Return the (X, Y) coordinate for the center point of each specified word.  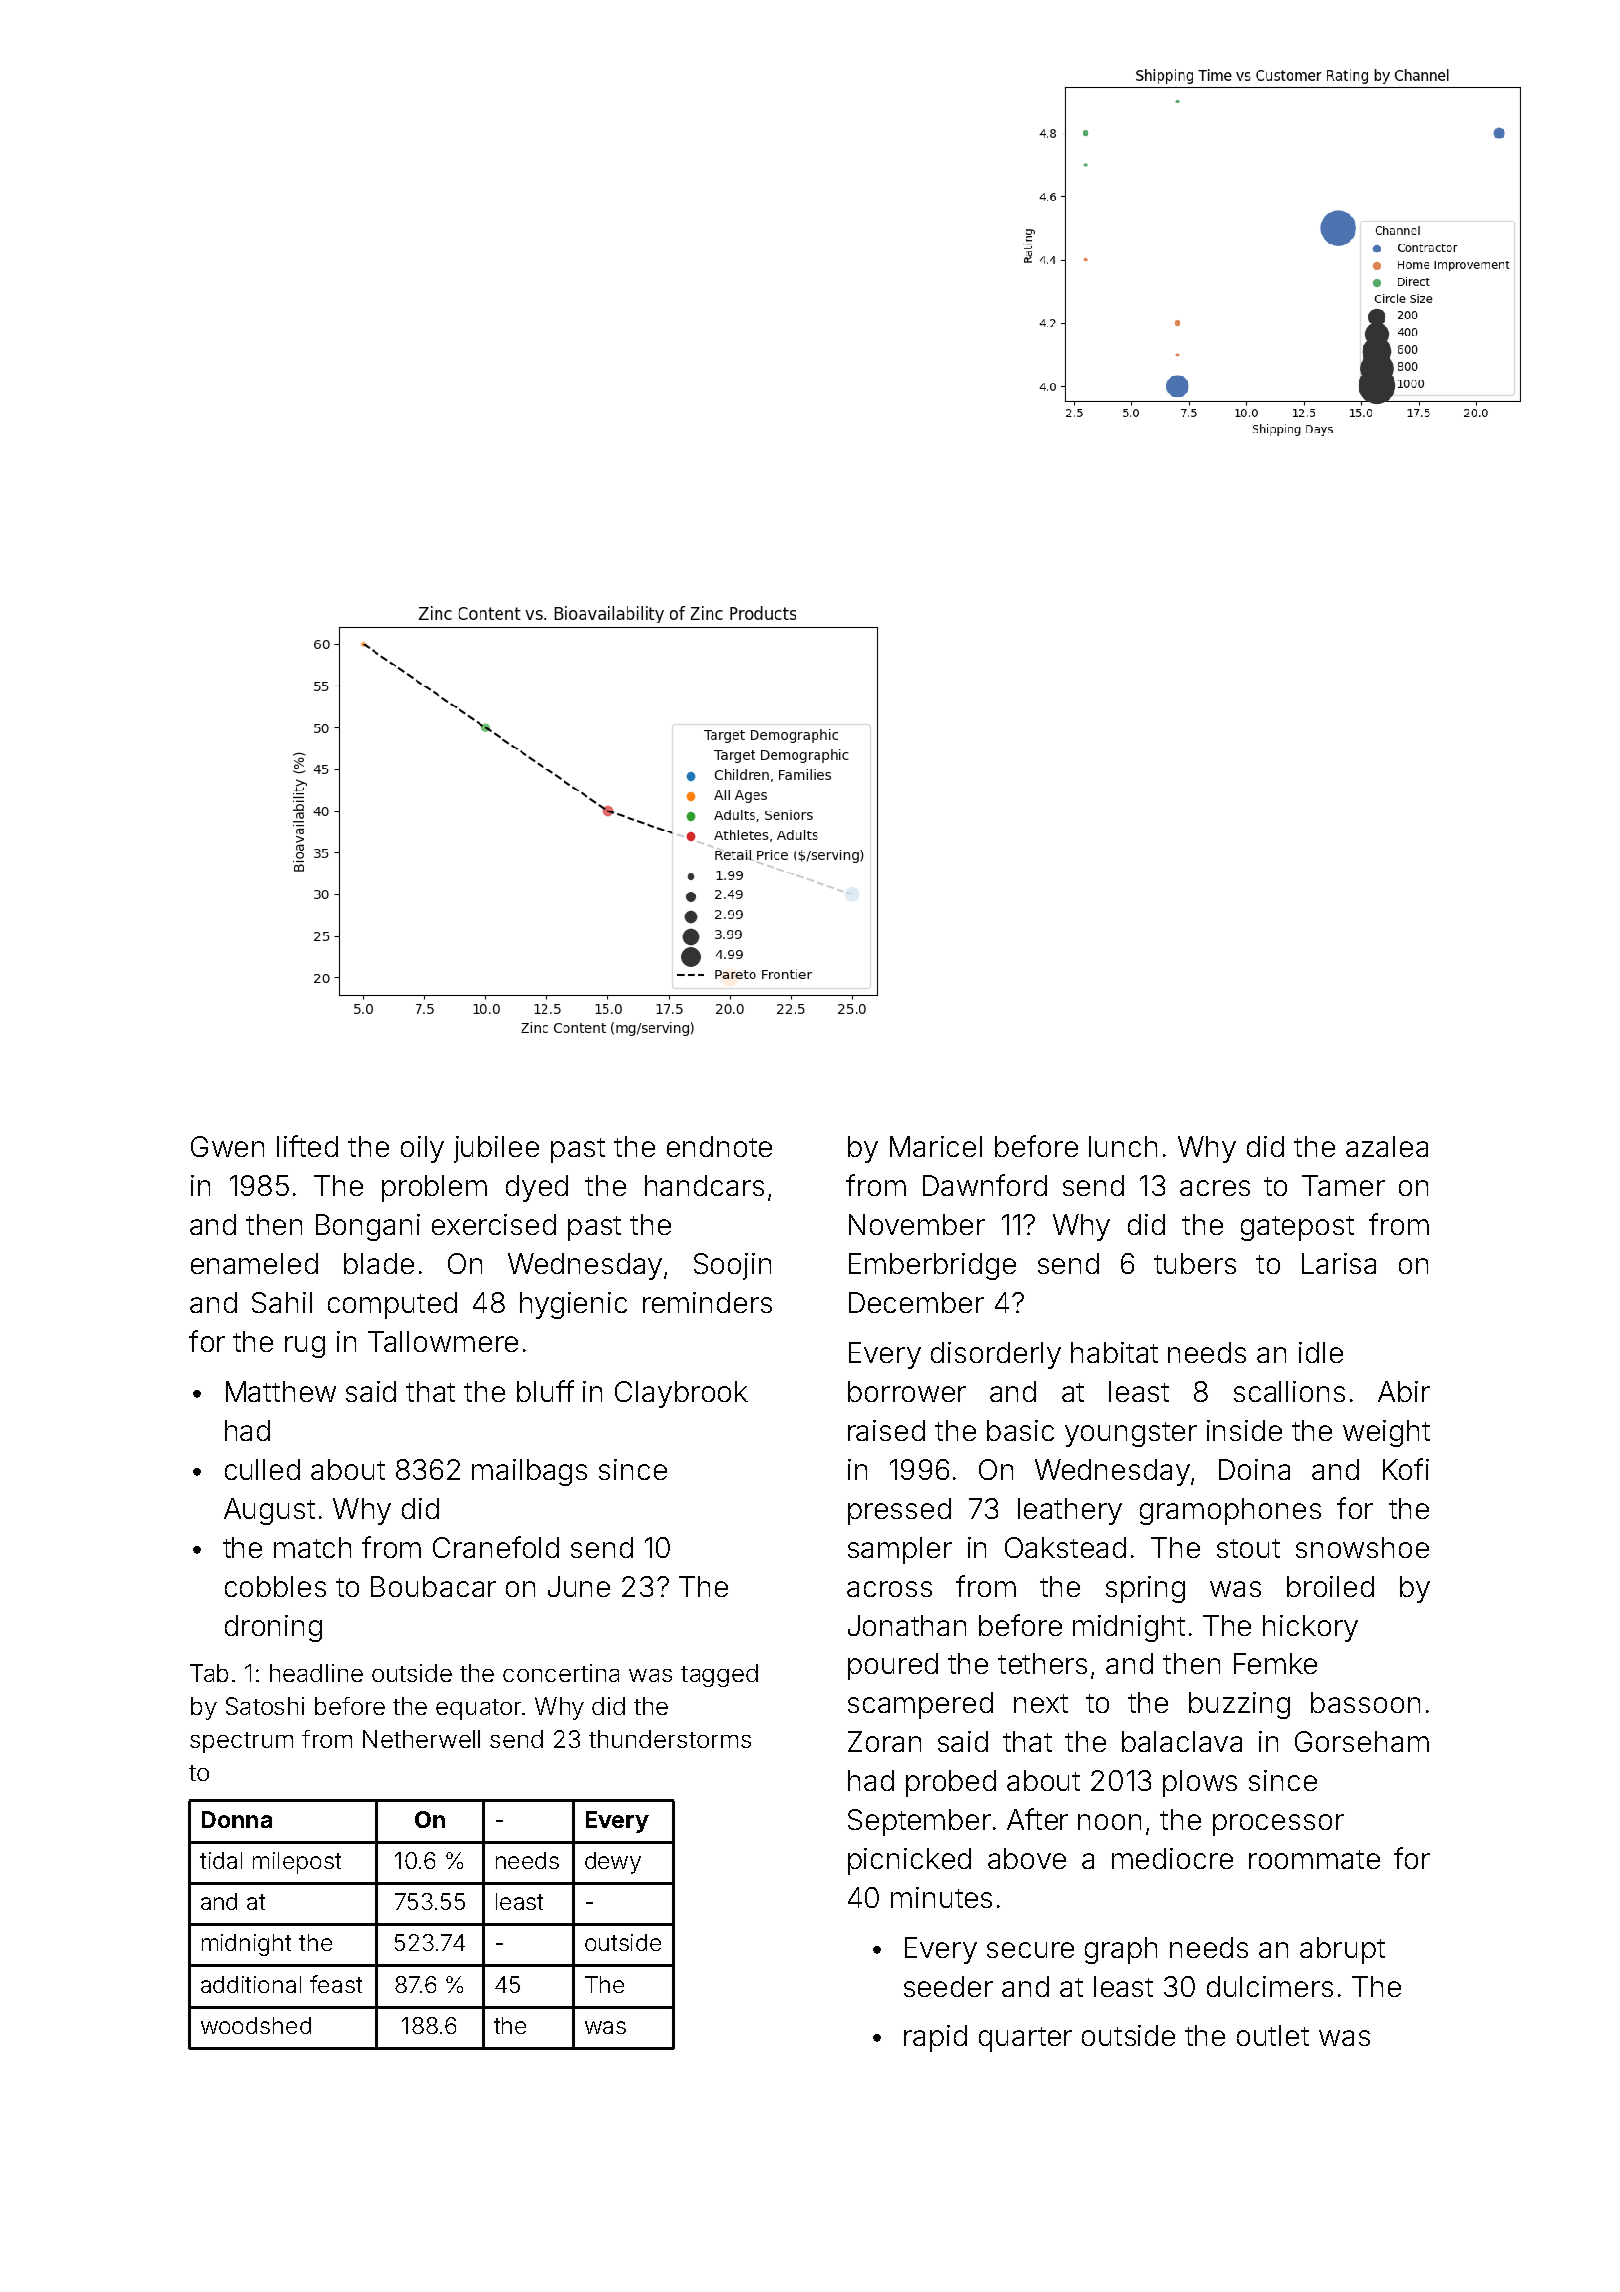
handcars (704, 1185)
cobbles (275, 1586)
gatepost (1297, 1228)
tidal (221, 1860)
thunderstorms (670, 1739)
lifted (307, 1146)
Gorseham (1362, 1741)
